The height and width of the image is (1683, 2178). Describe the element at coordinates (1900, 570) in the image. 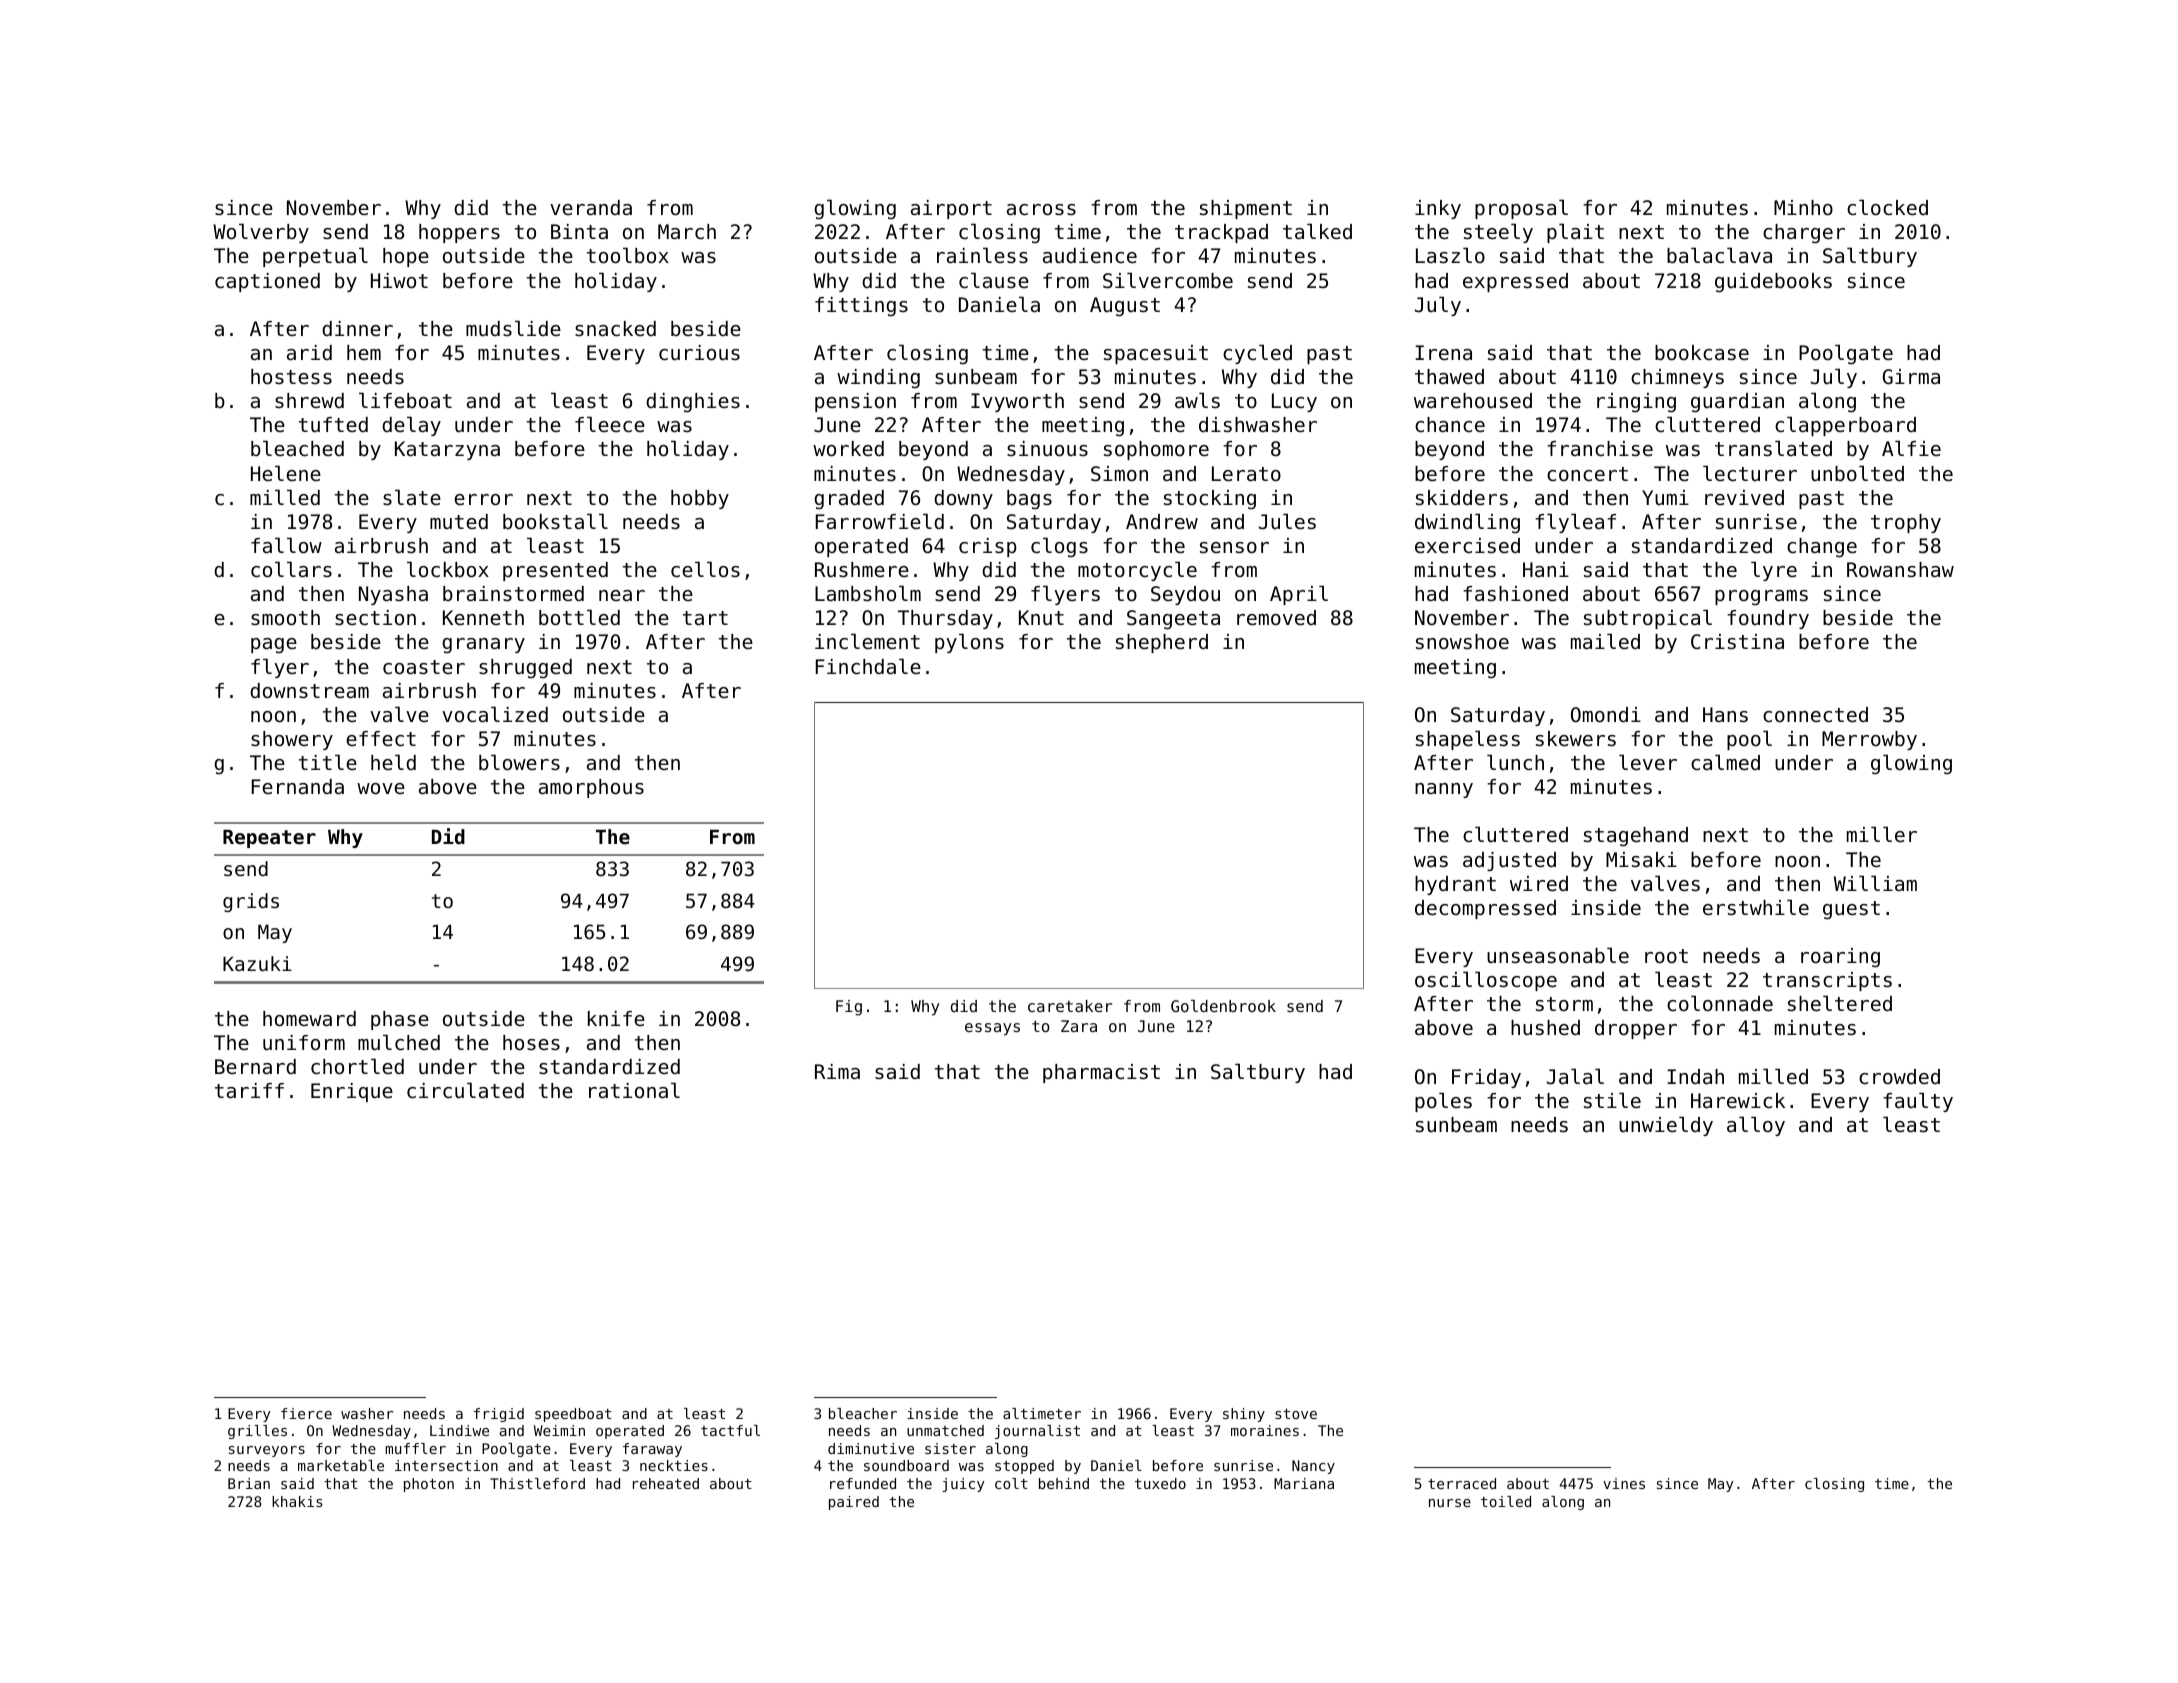

I see `Rowanshaw` at that location.
